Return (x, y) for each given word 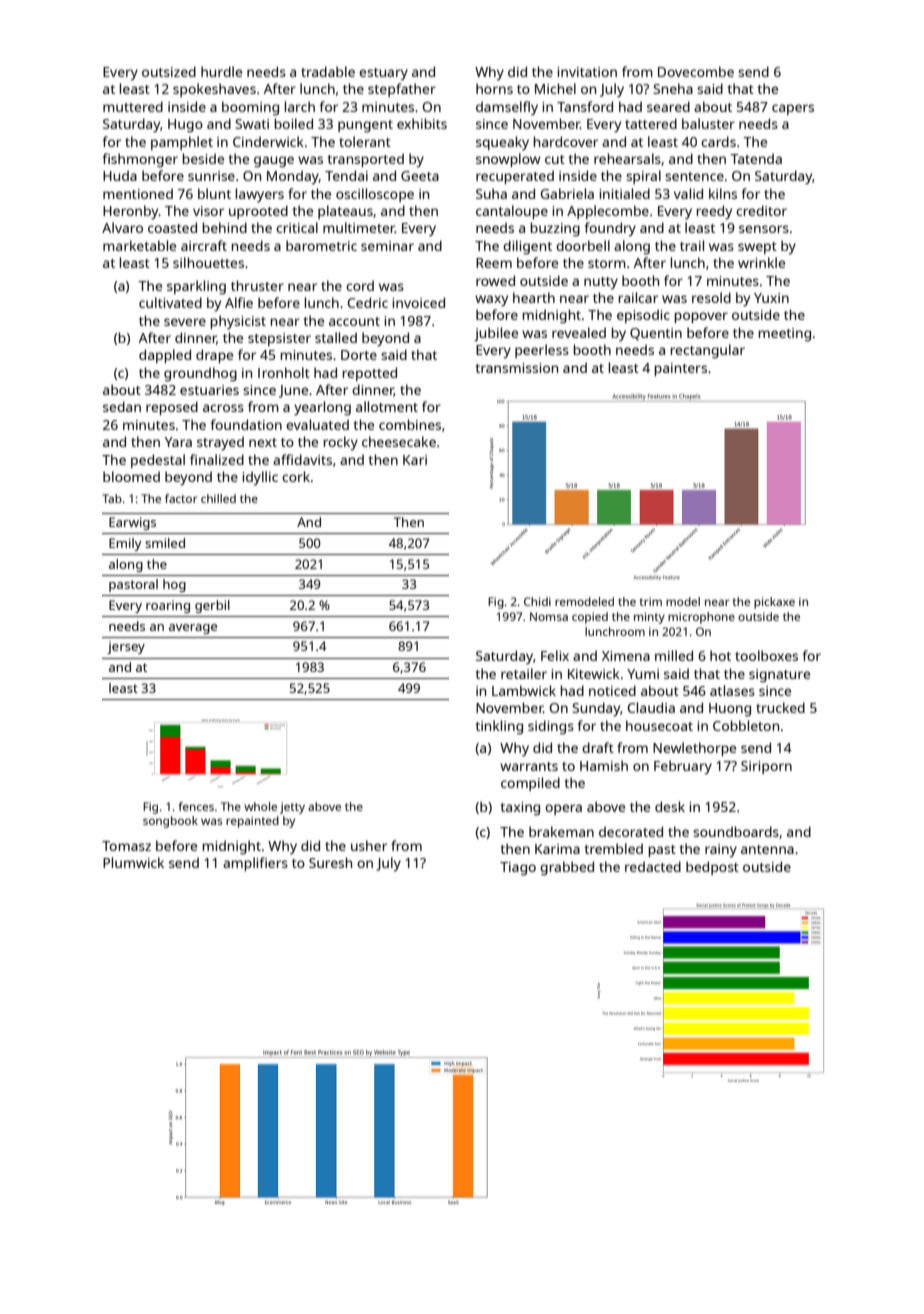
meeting (785, 335)
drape (214, 356)
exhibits (422, 123)
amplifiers (255, 864)
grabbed (567, 868)
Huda (120, 175)
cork (296, 476)
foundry (610, 229)
